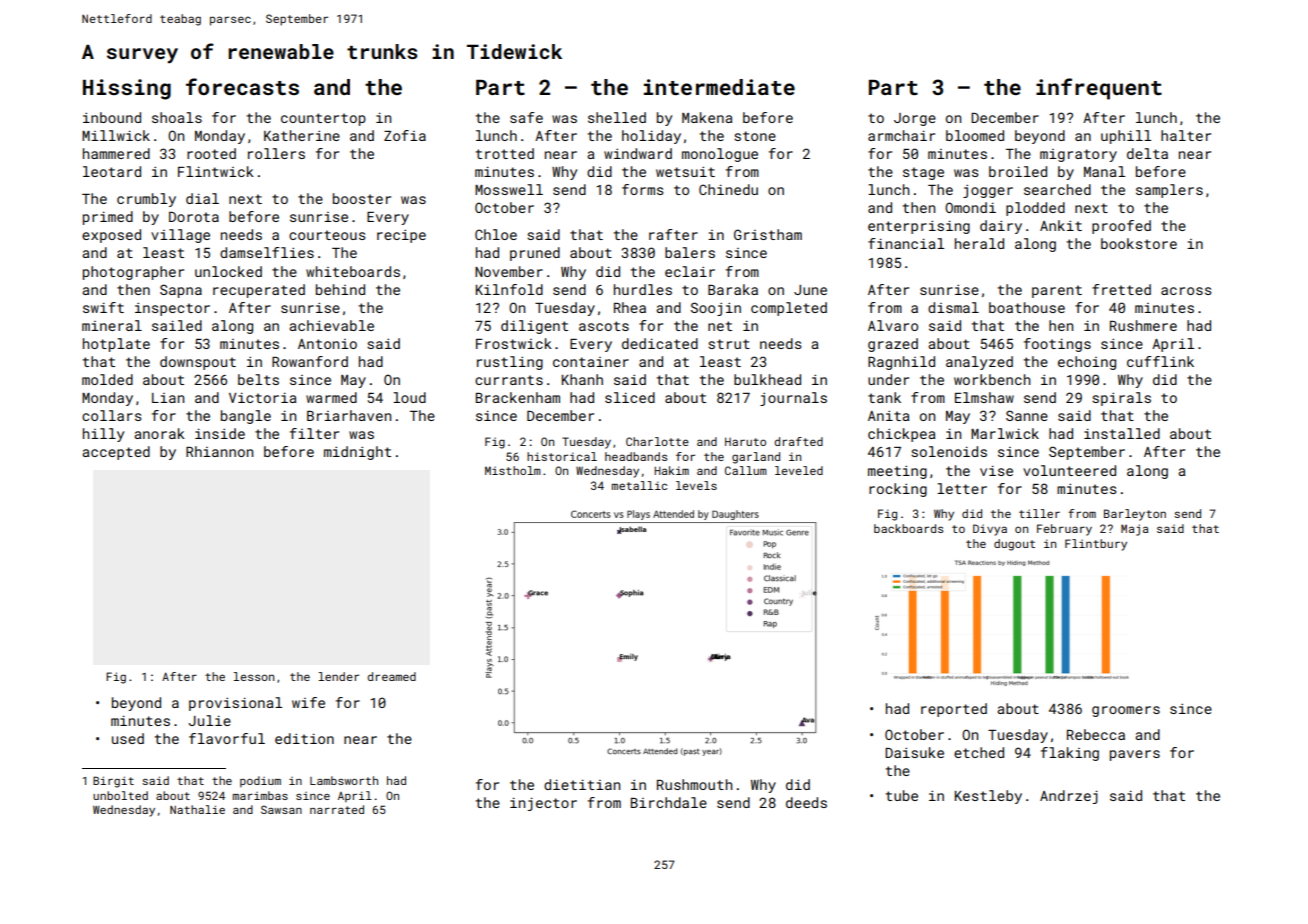 This screenshot has width=1308, height=924. Describe the element at coordinates (639, 485) in the screenshot. I see `metallic` at that location.
